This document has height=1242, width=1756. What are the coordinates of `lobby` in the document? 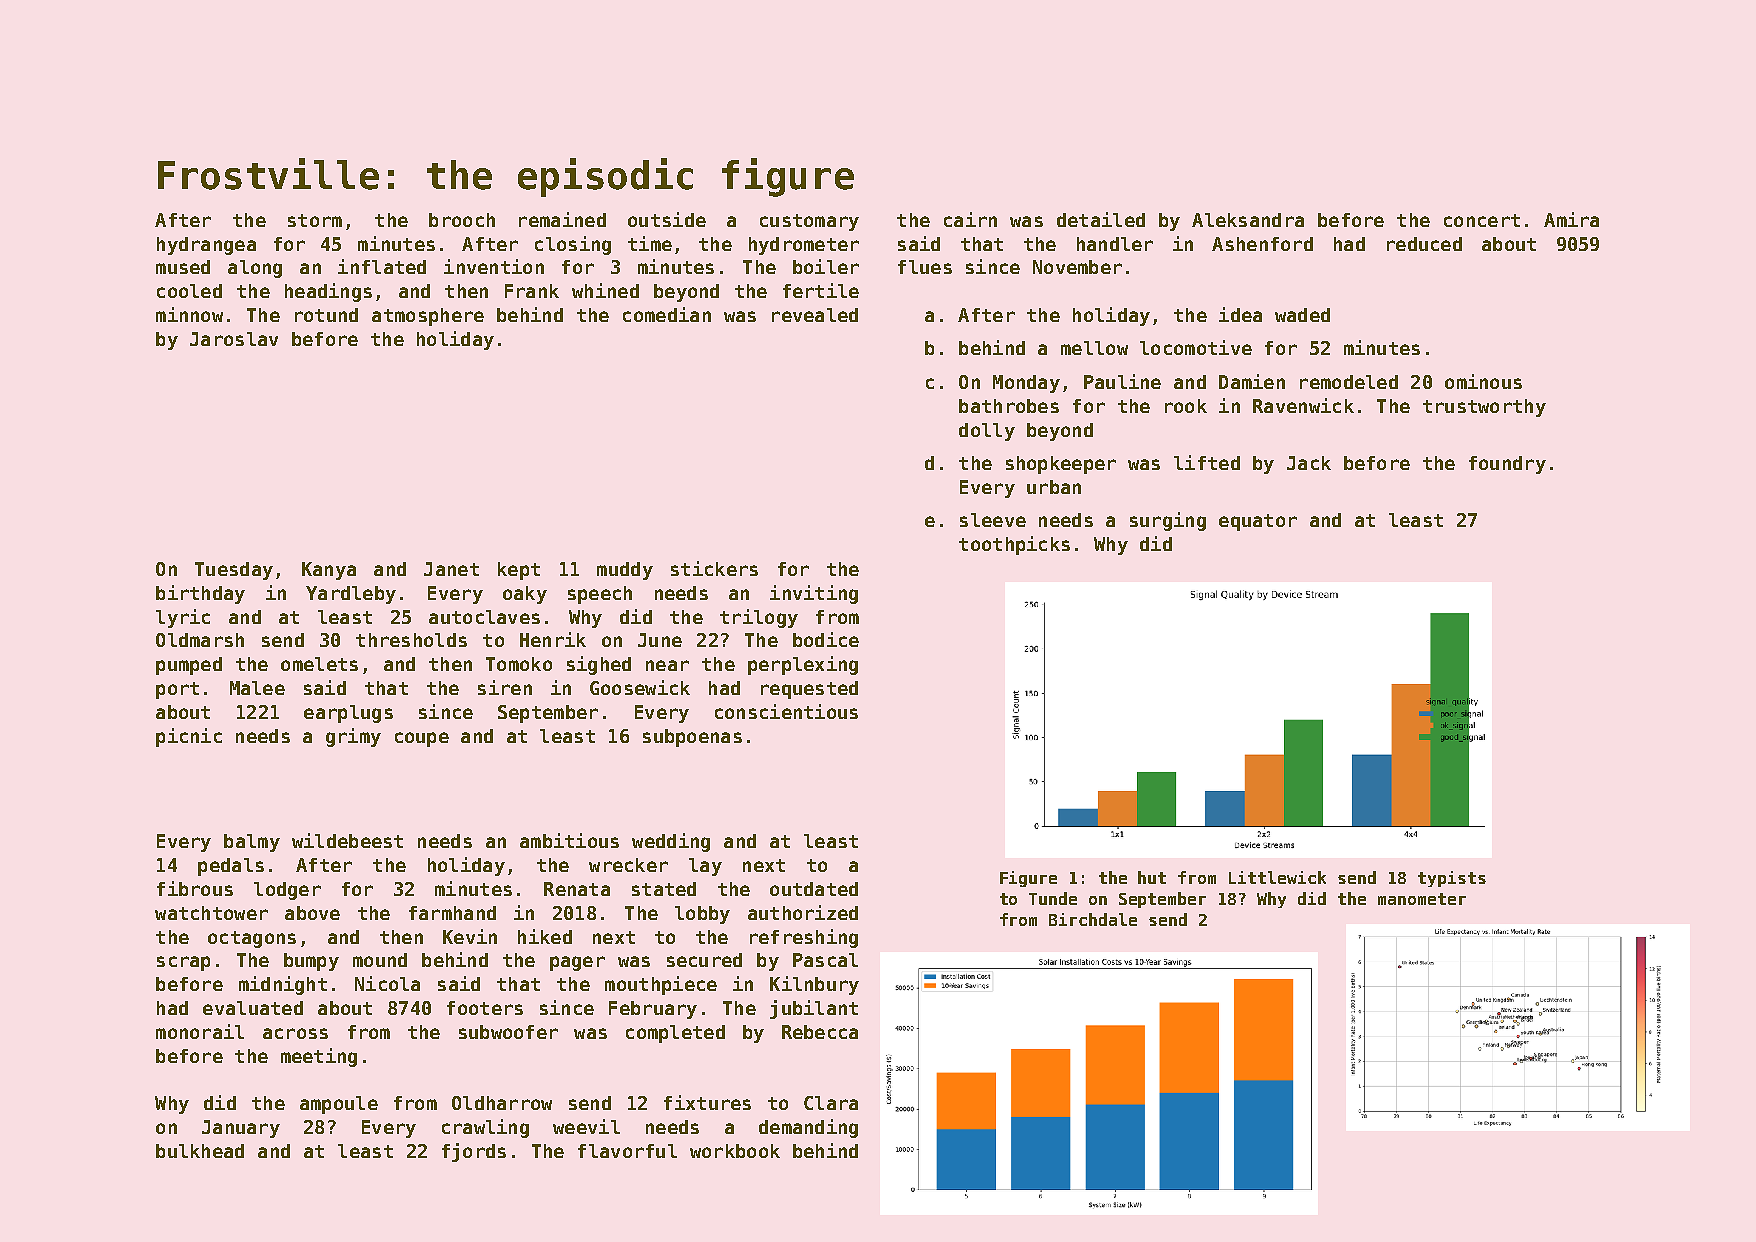 It's located at (702, 915).
